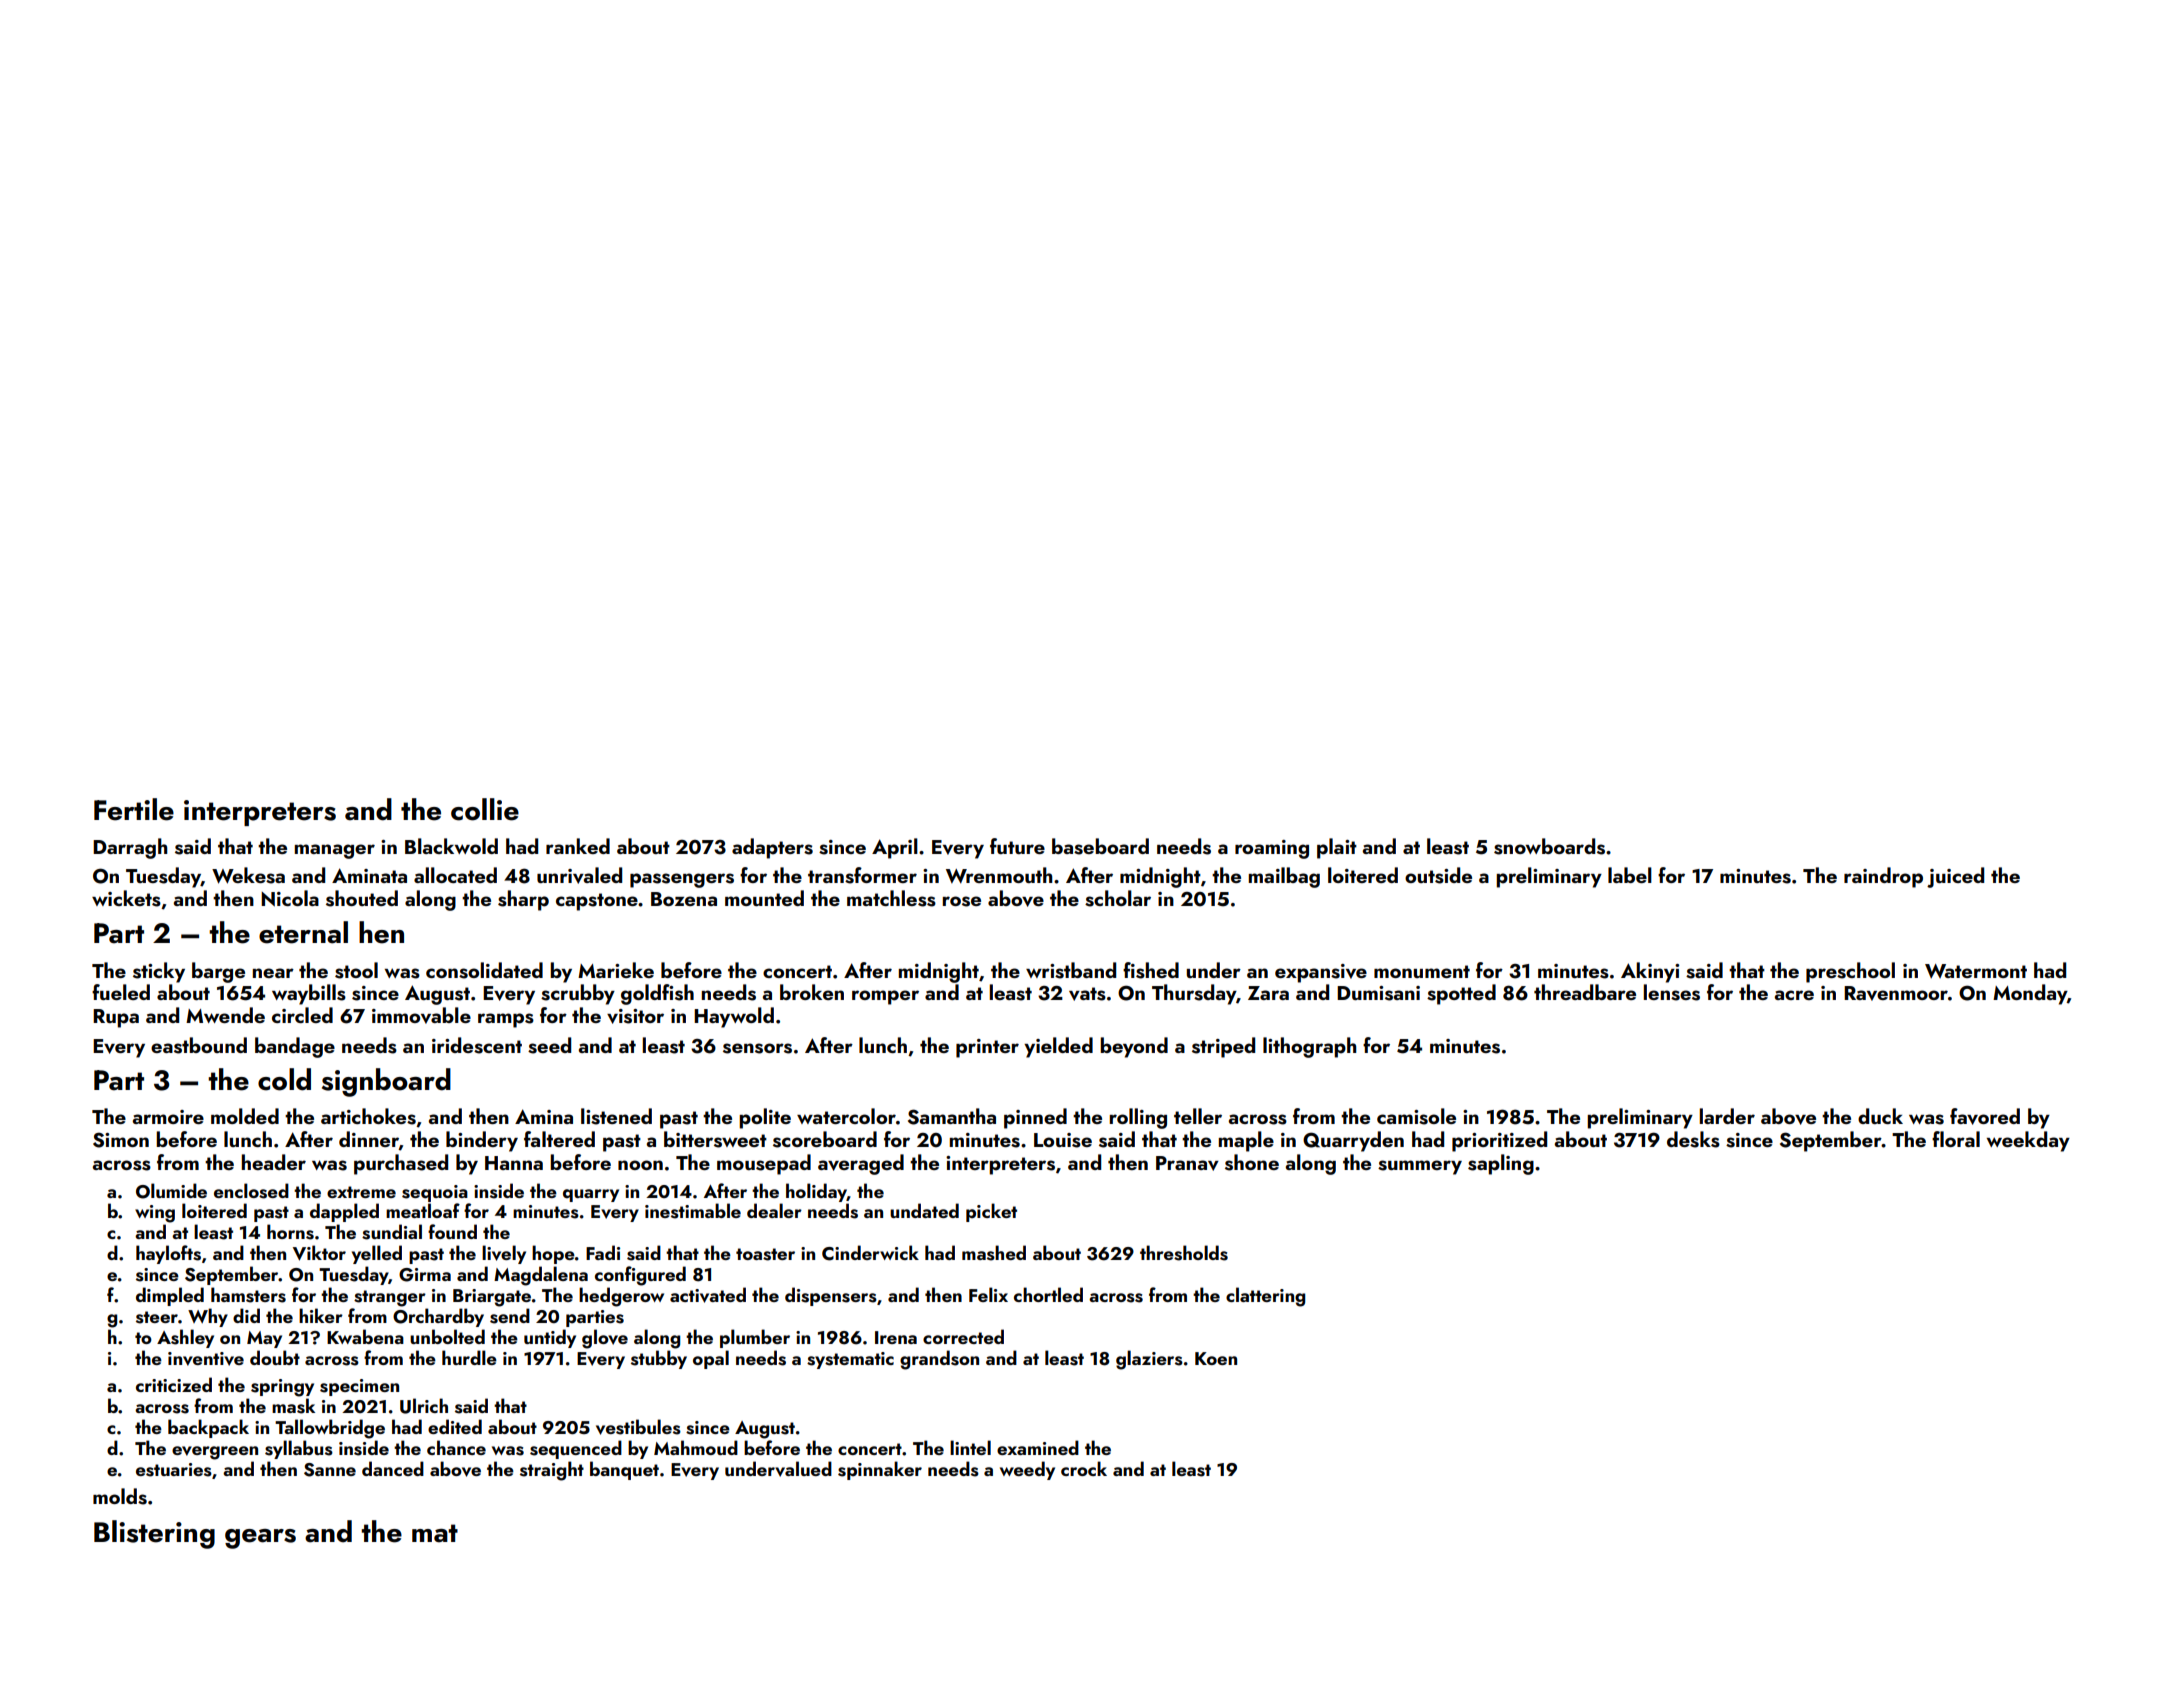  What do you see at coordinates (603, 1252) in the screenshot?
I see `Fadi` at bounding box center [603, 1252].
